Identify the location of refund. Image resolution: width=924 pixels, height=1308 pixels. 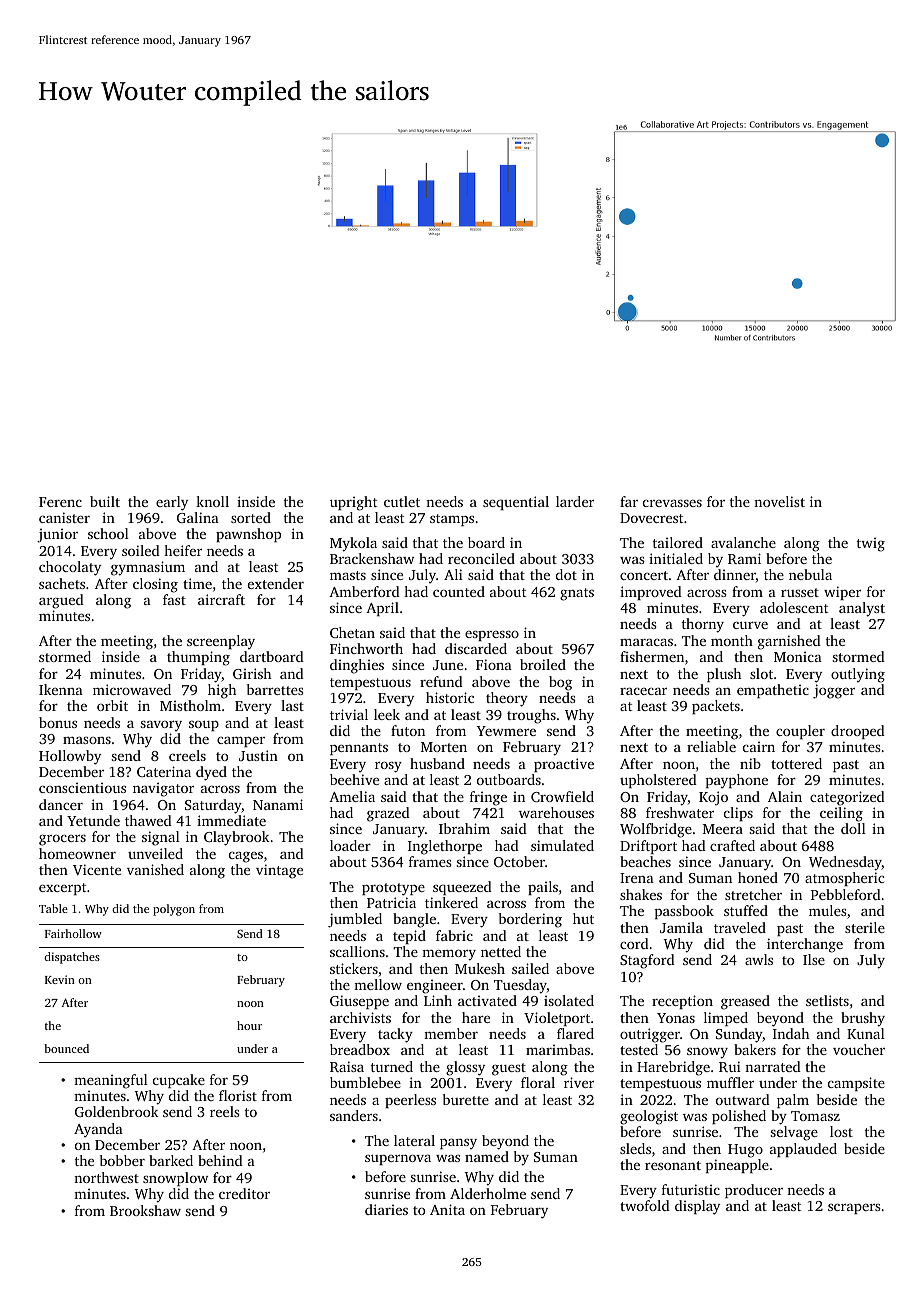
(441, 681).
